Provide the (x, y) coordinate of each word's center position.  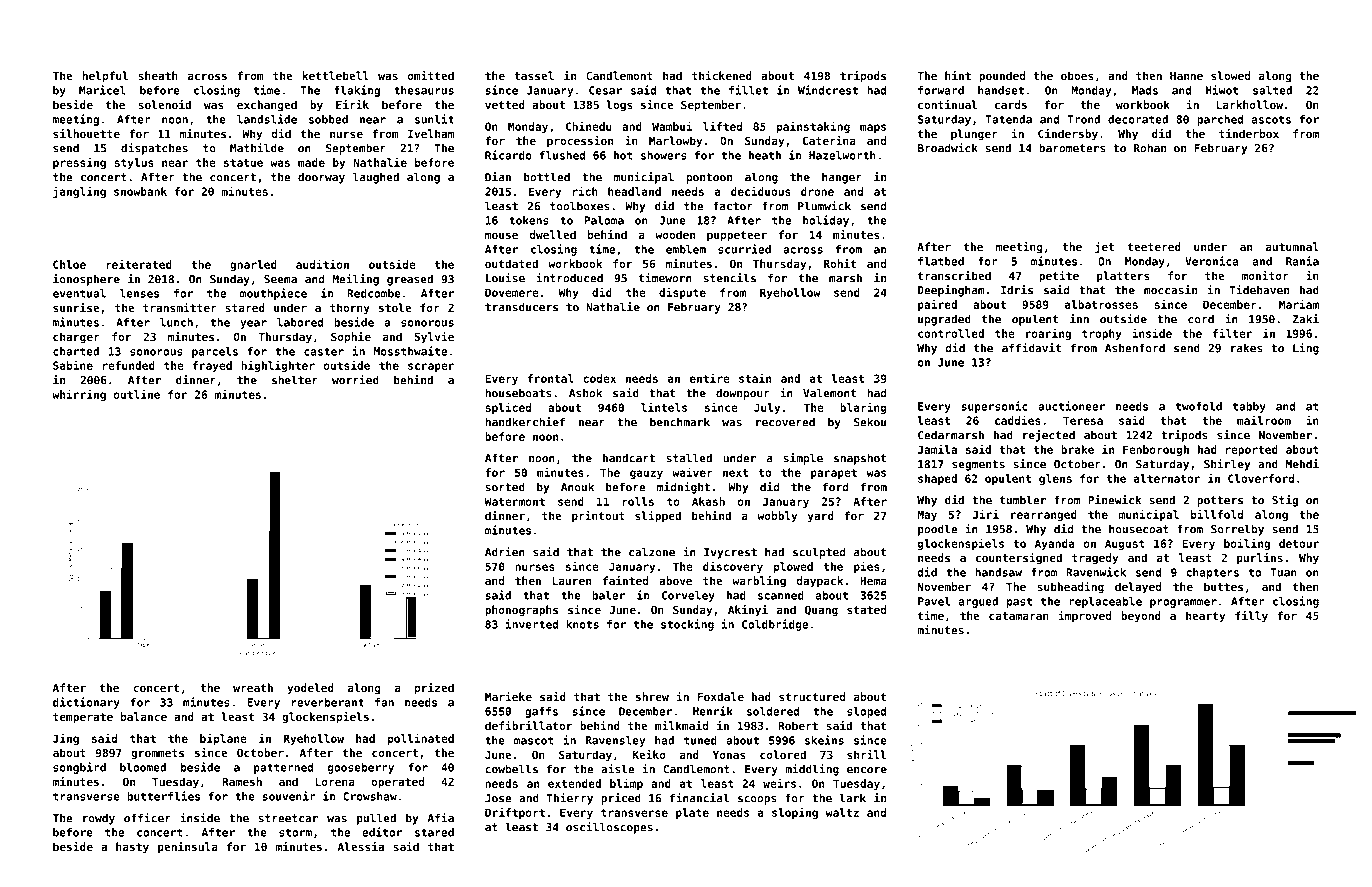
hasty (132, 848)
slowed (1230, 75)
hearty (1205, 617)
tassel (534, 75)
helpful (105, 77)
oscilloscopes (609, 828)
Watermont (515, 501)
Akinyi (748, 611)
